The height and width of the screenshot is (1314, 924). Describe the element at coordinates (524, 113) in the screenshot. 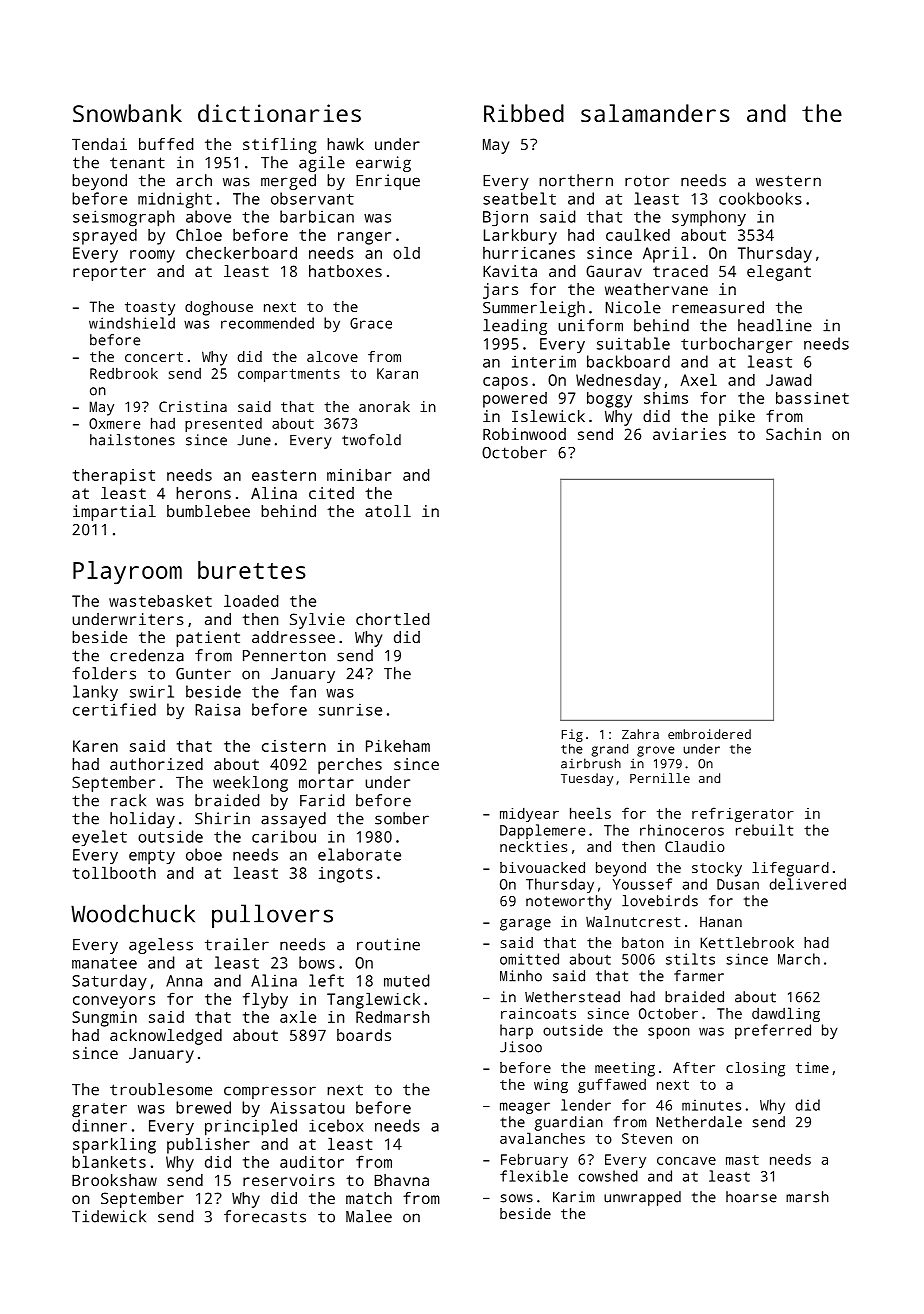

I see `Ribbed` at that location.
